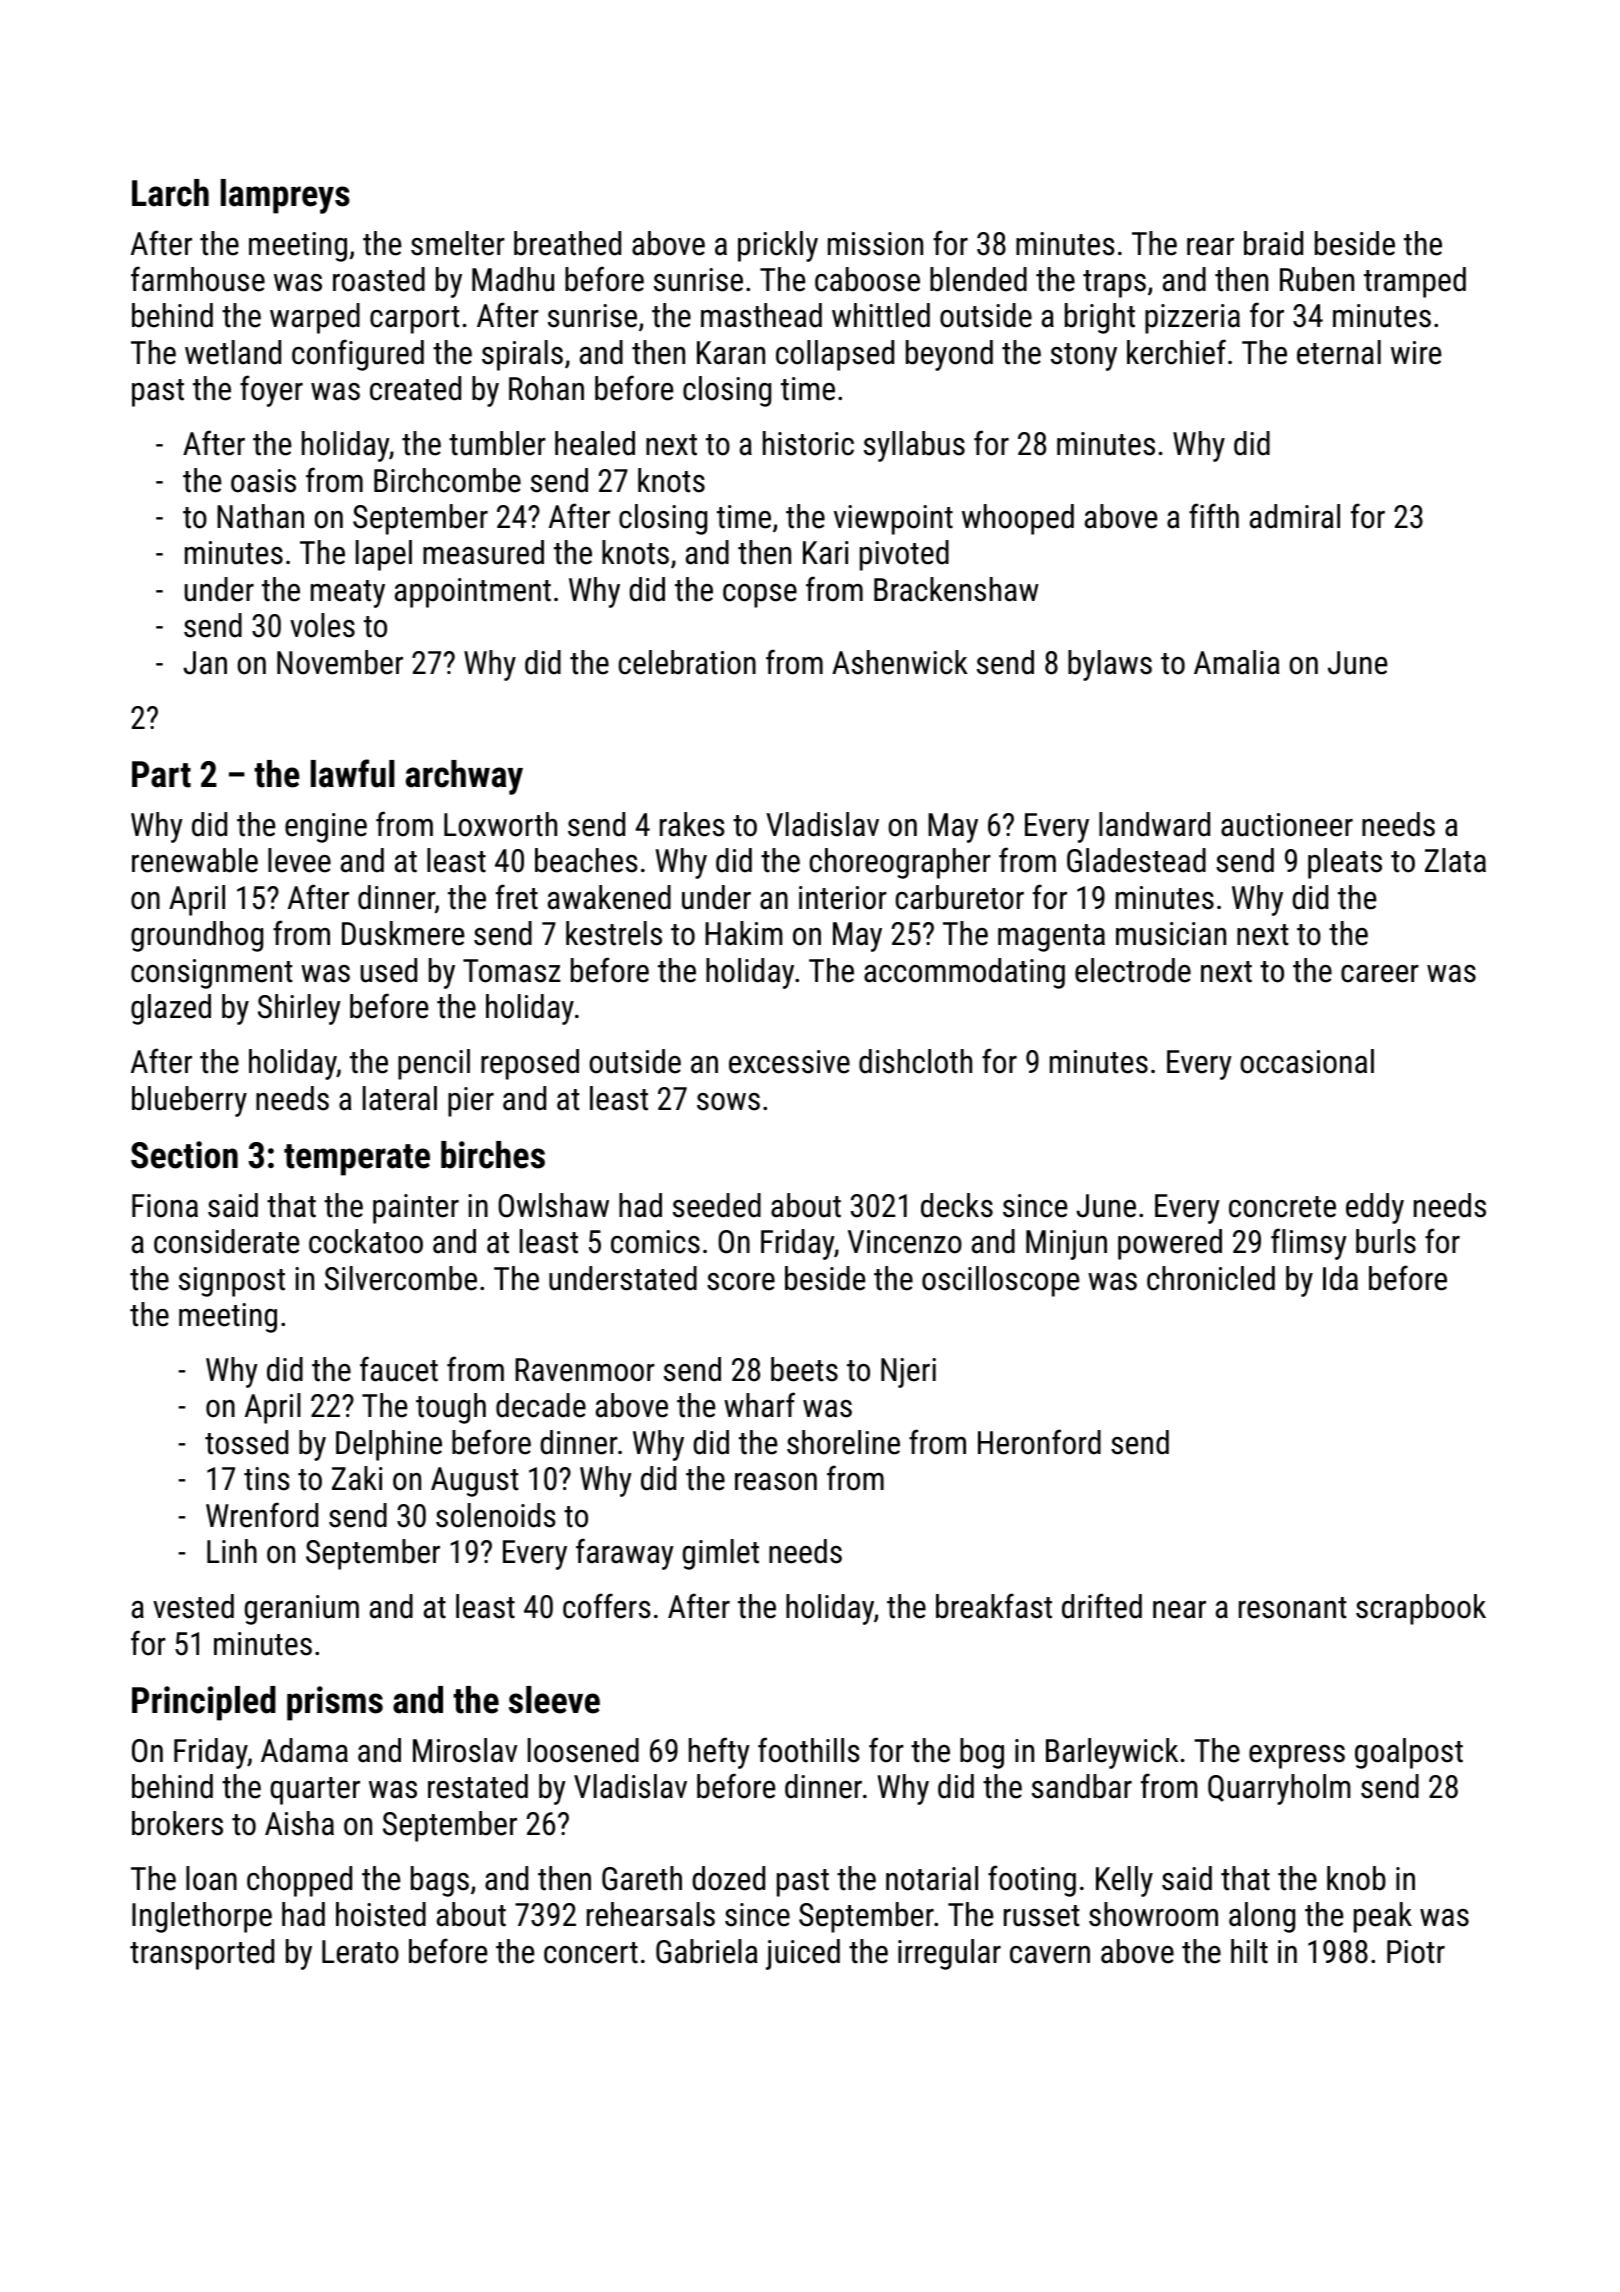 The image size is (1620, 2292). What do you see at coordinates (1287, 825) in the screenshot?
I see `auctioneer` at bounding box center [1287, 825].
